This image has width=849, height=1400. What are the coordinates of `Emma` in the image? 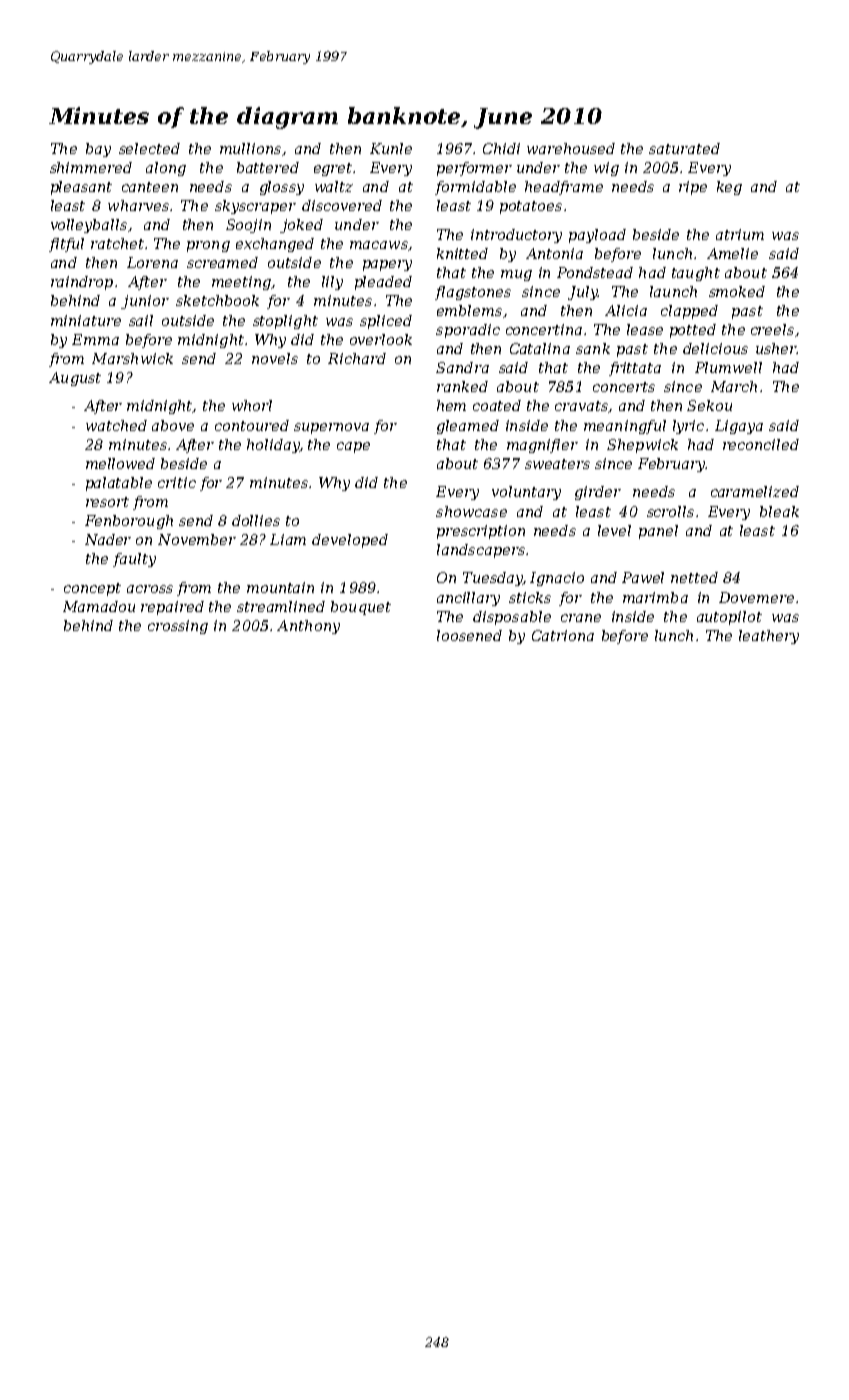 It's located at (95, 339).
